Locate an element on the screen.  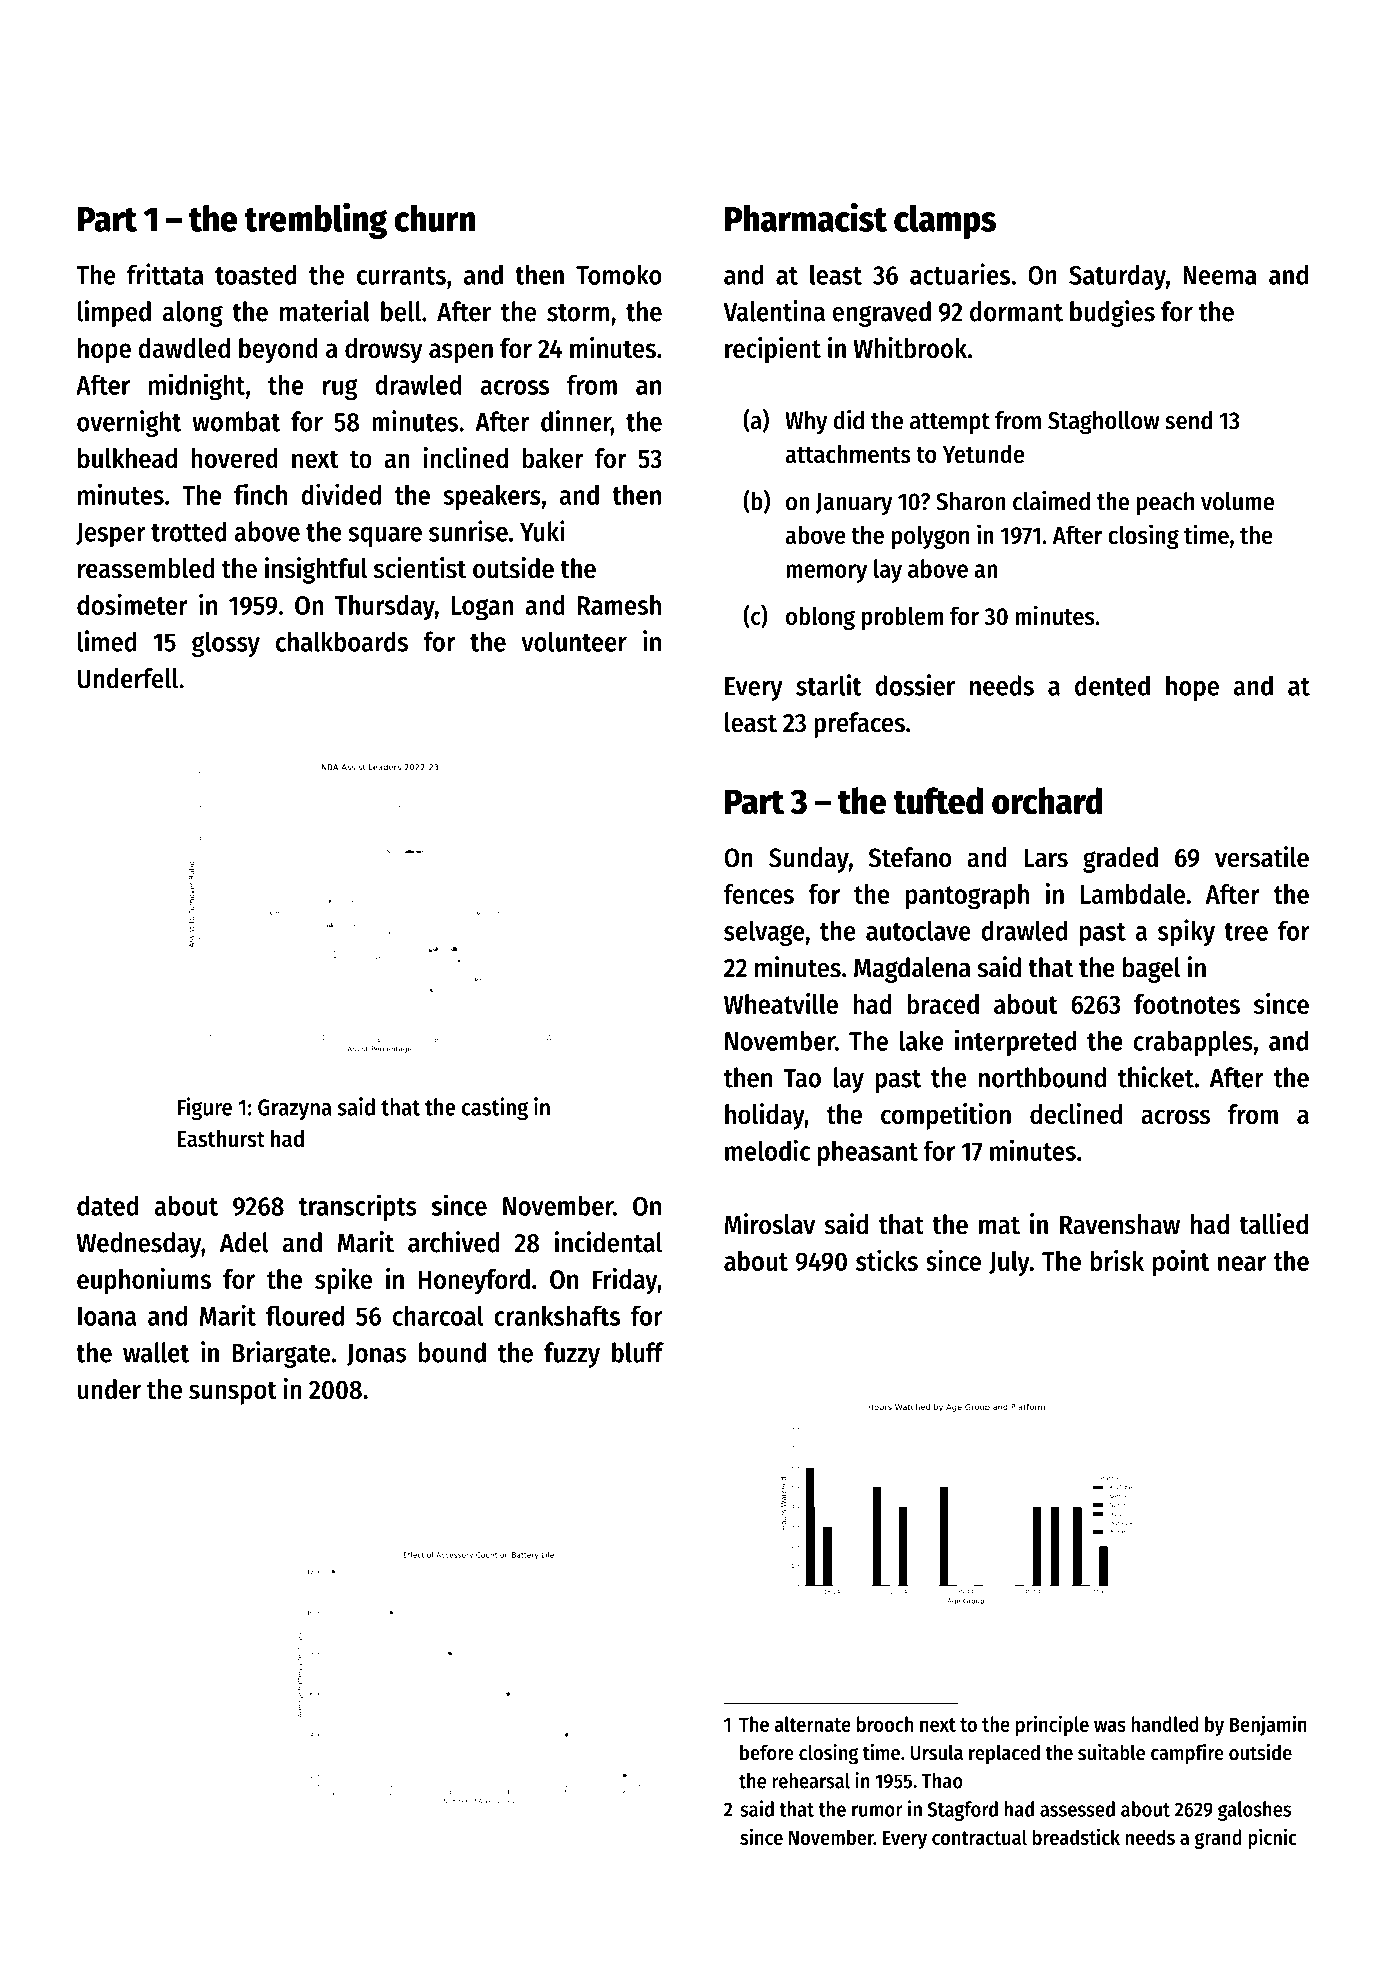
before is located at coordinates (767, 1752).
